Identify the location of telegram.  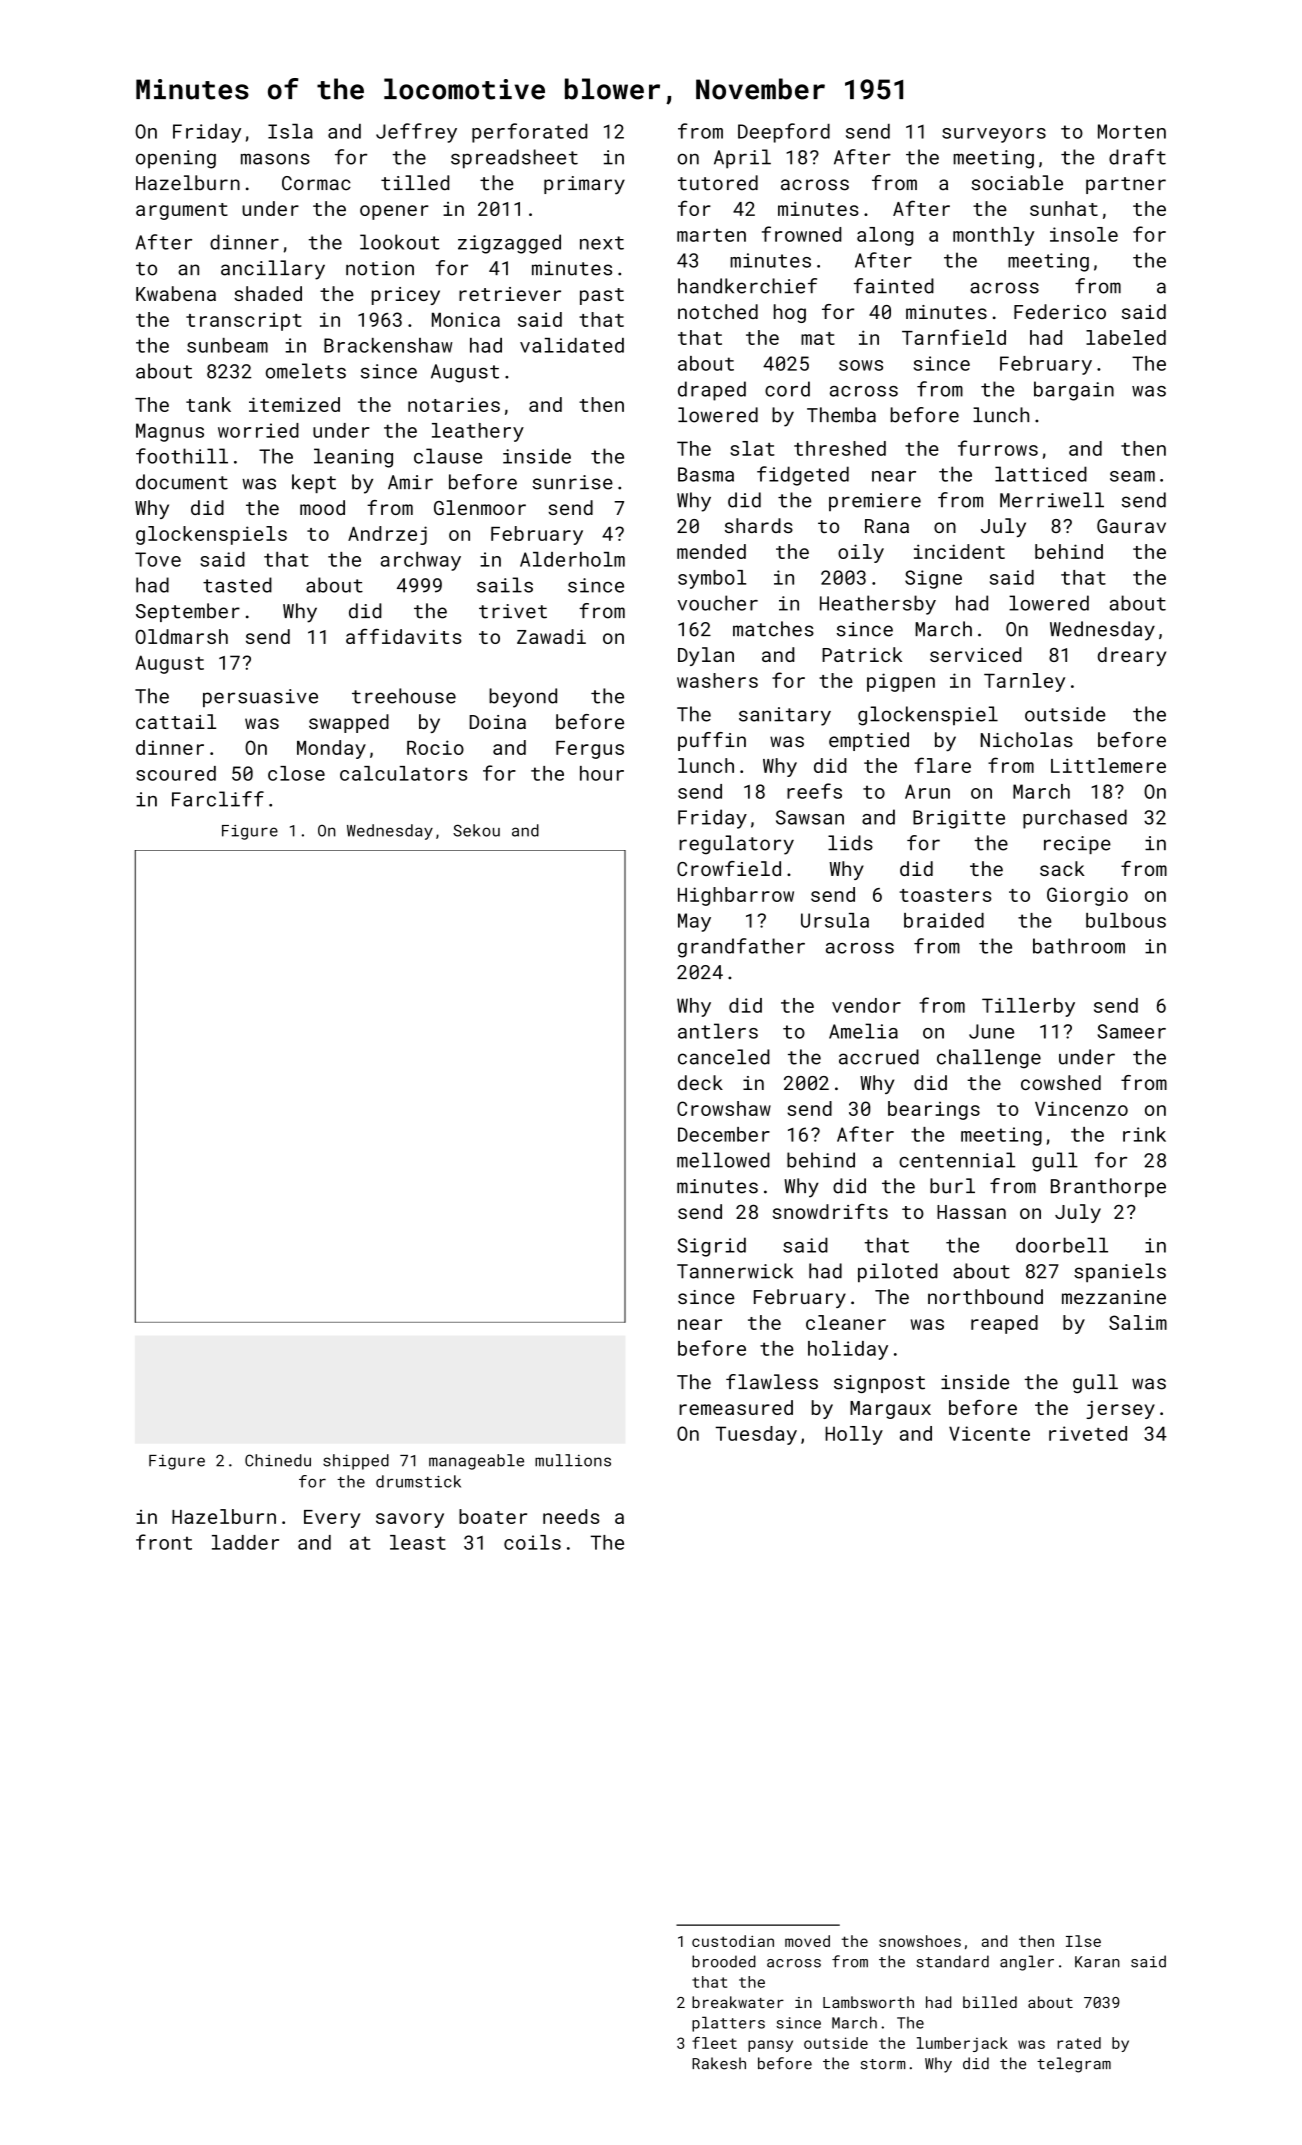
(1074, 2065).
